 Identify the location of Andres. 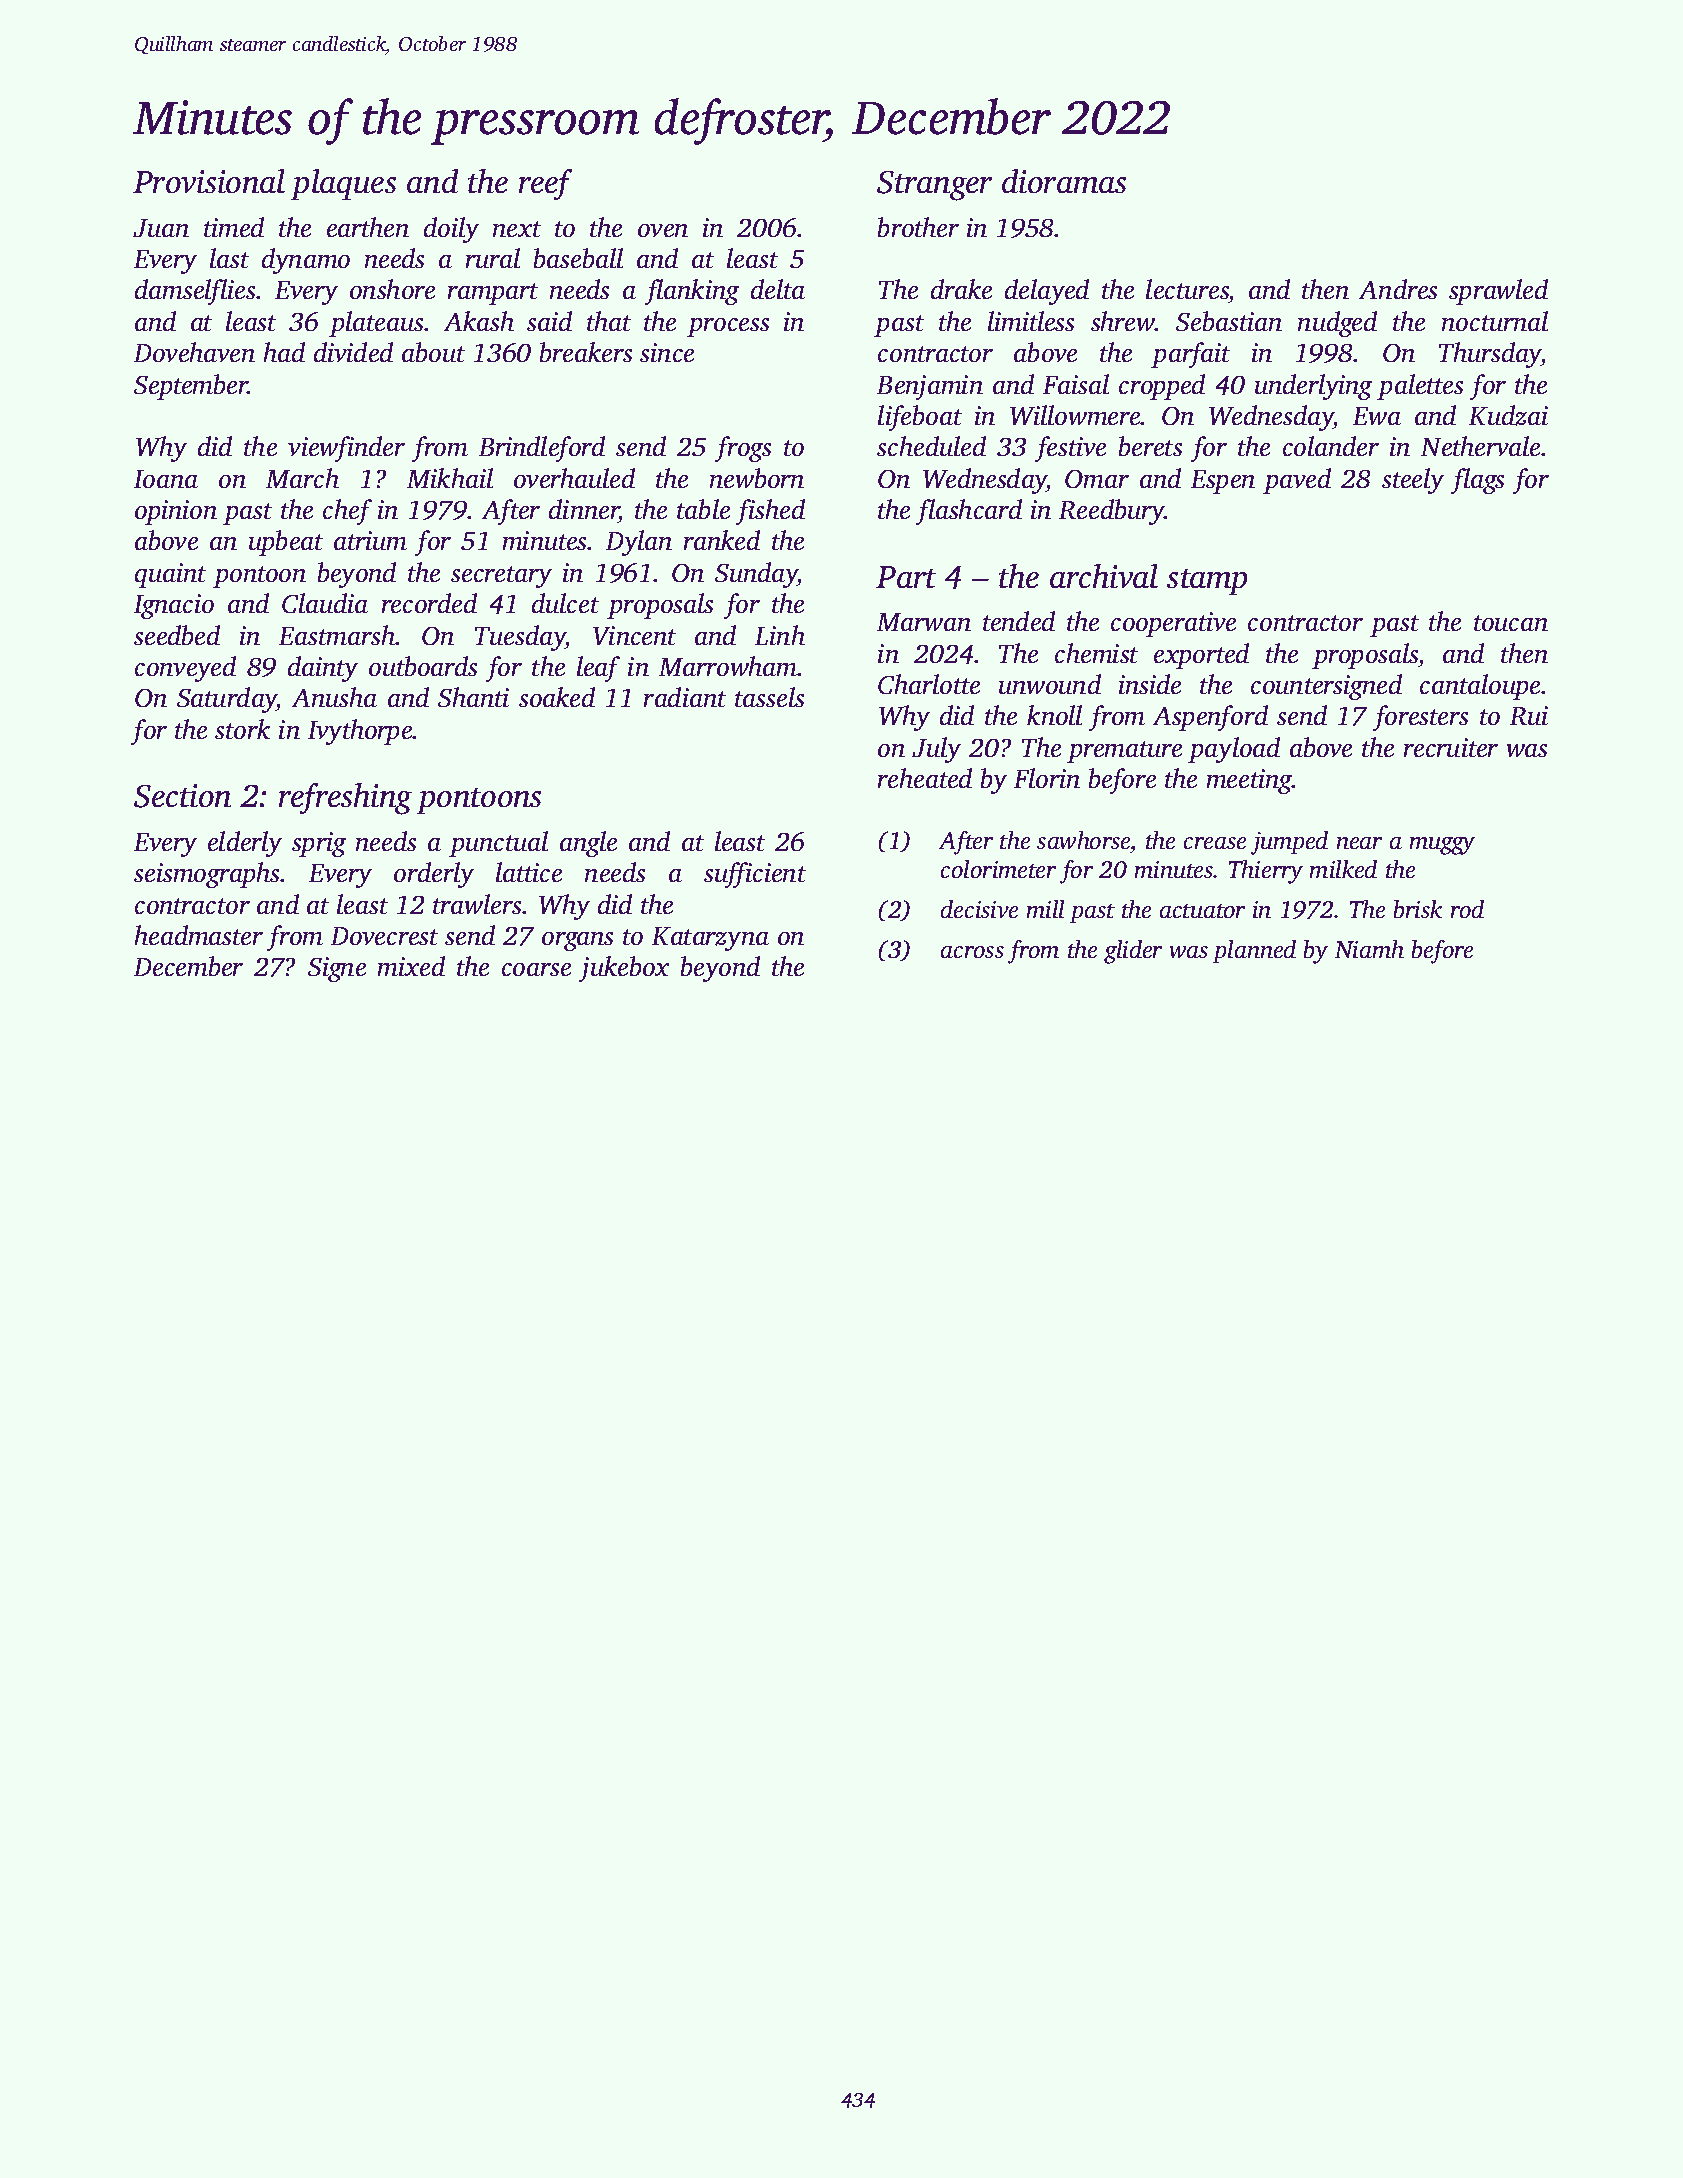
(1398, 289).
